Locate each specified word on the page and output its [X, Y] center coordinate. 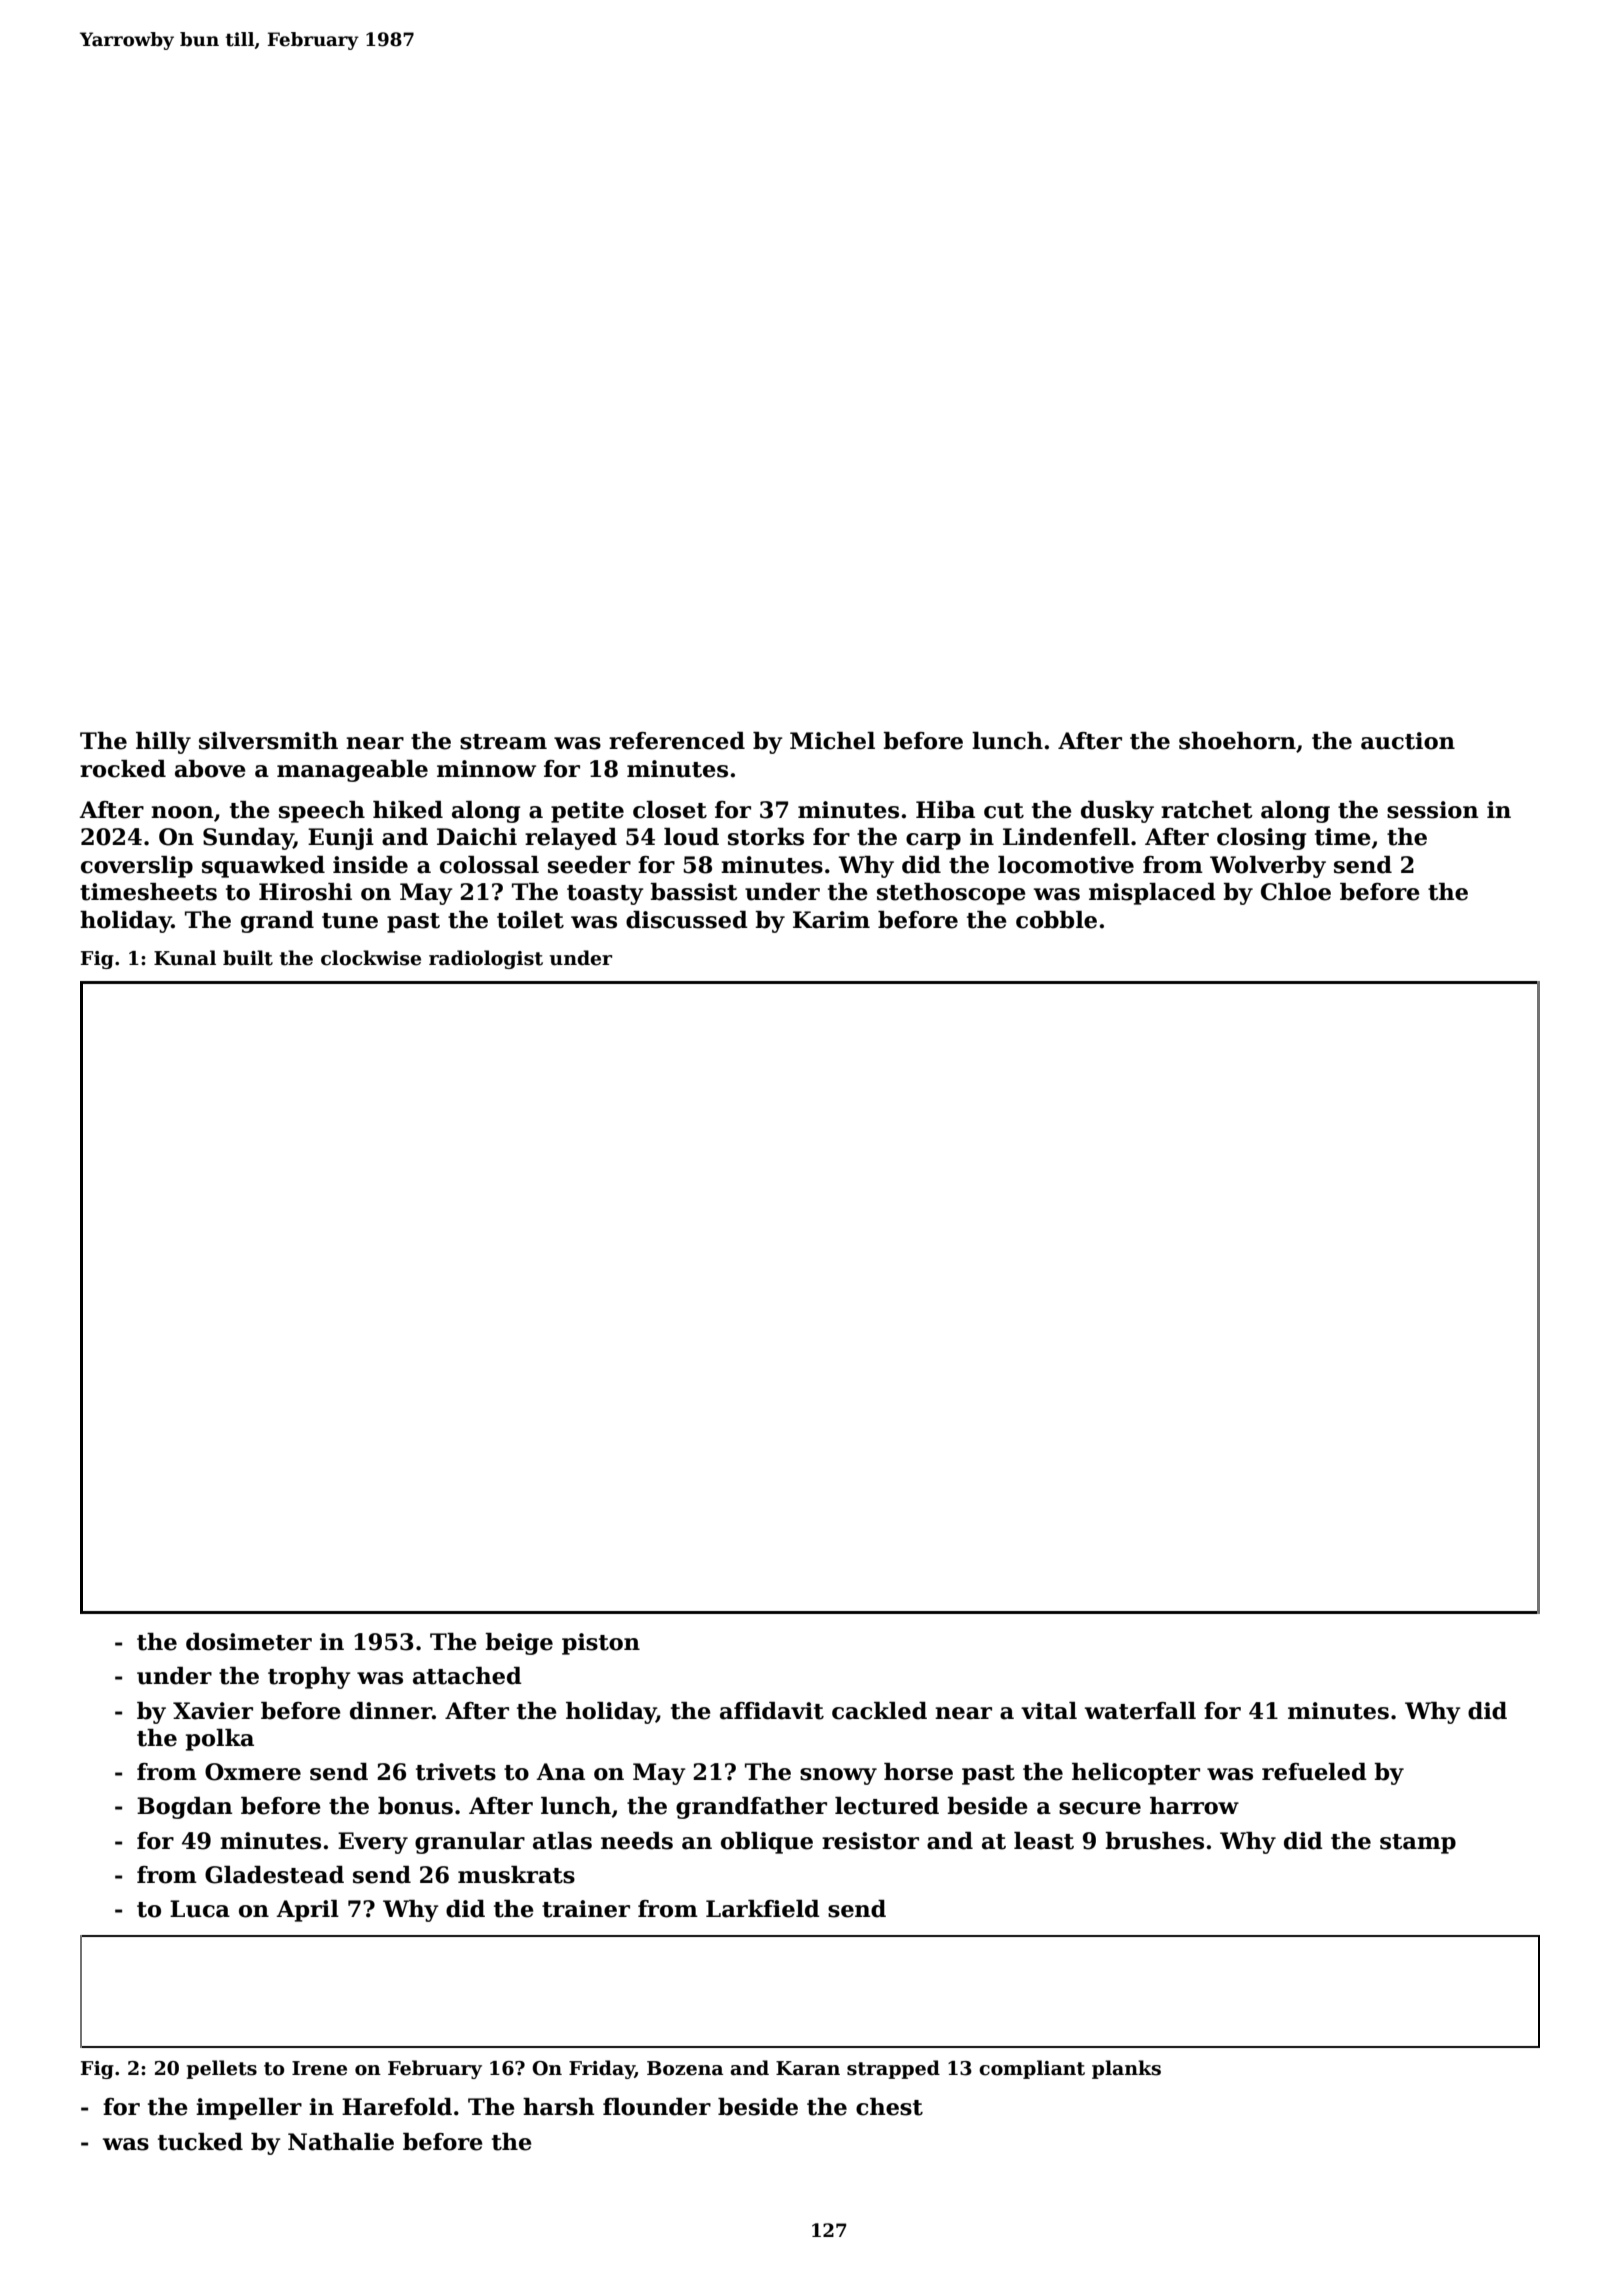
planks [1126, 2069]
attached [467, 1676]
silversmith [268, 741]
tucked [200, 2142]
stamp [1418, 1844]
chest [889, 2107]
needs [637, 1841]
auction [1408, 741]
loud [691, 837]
